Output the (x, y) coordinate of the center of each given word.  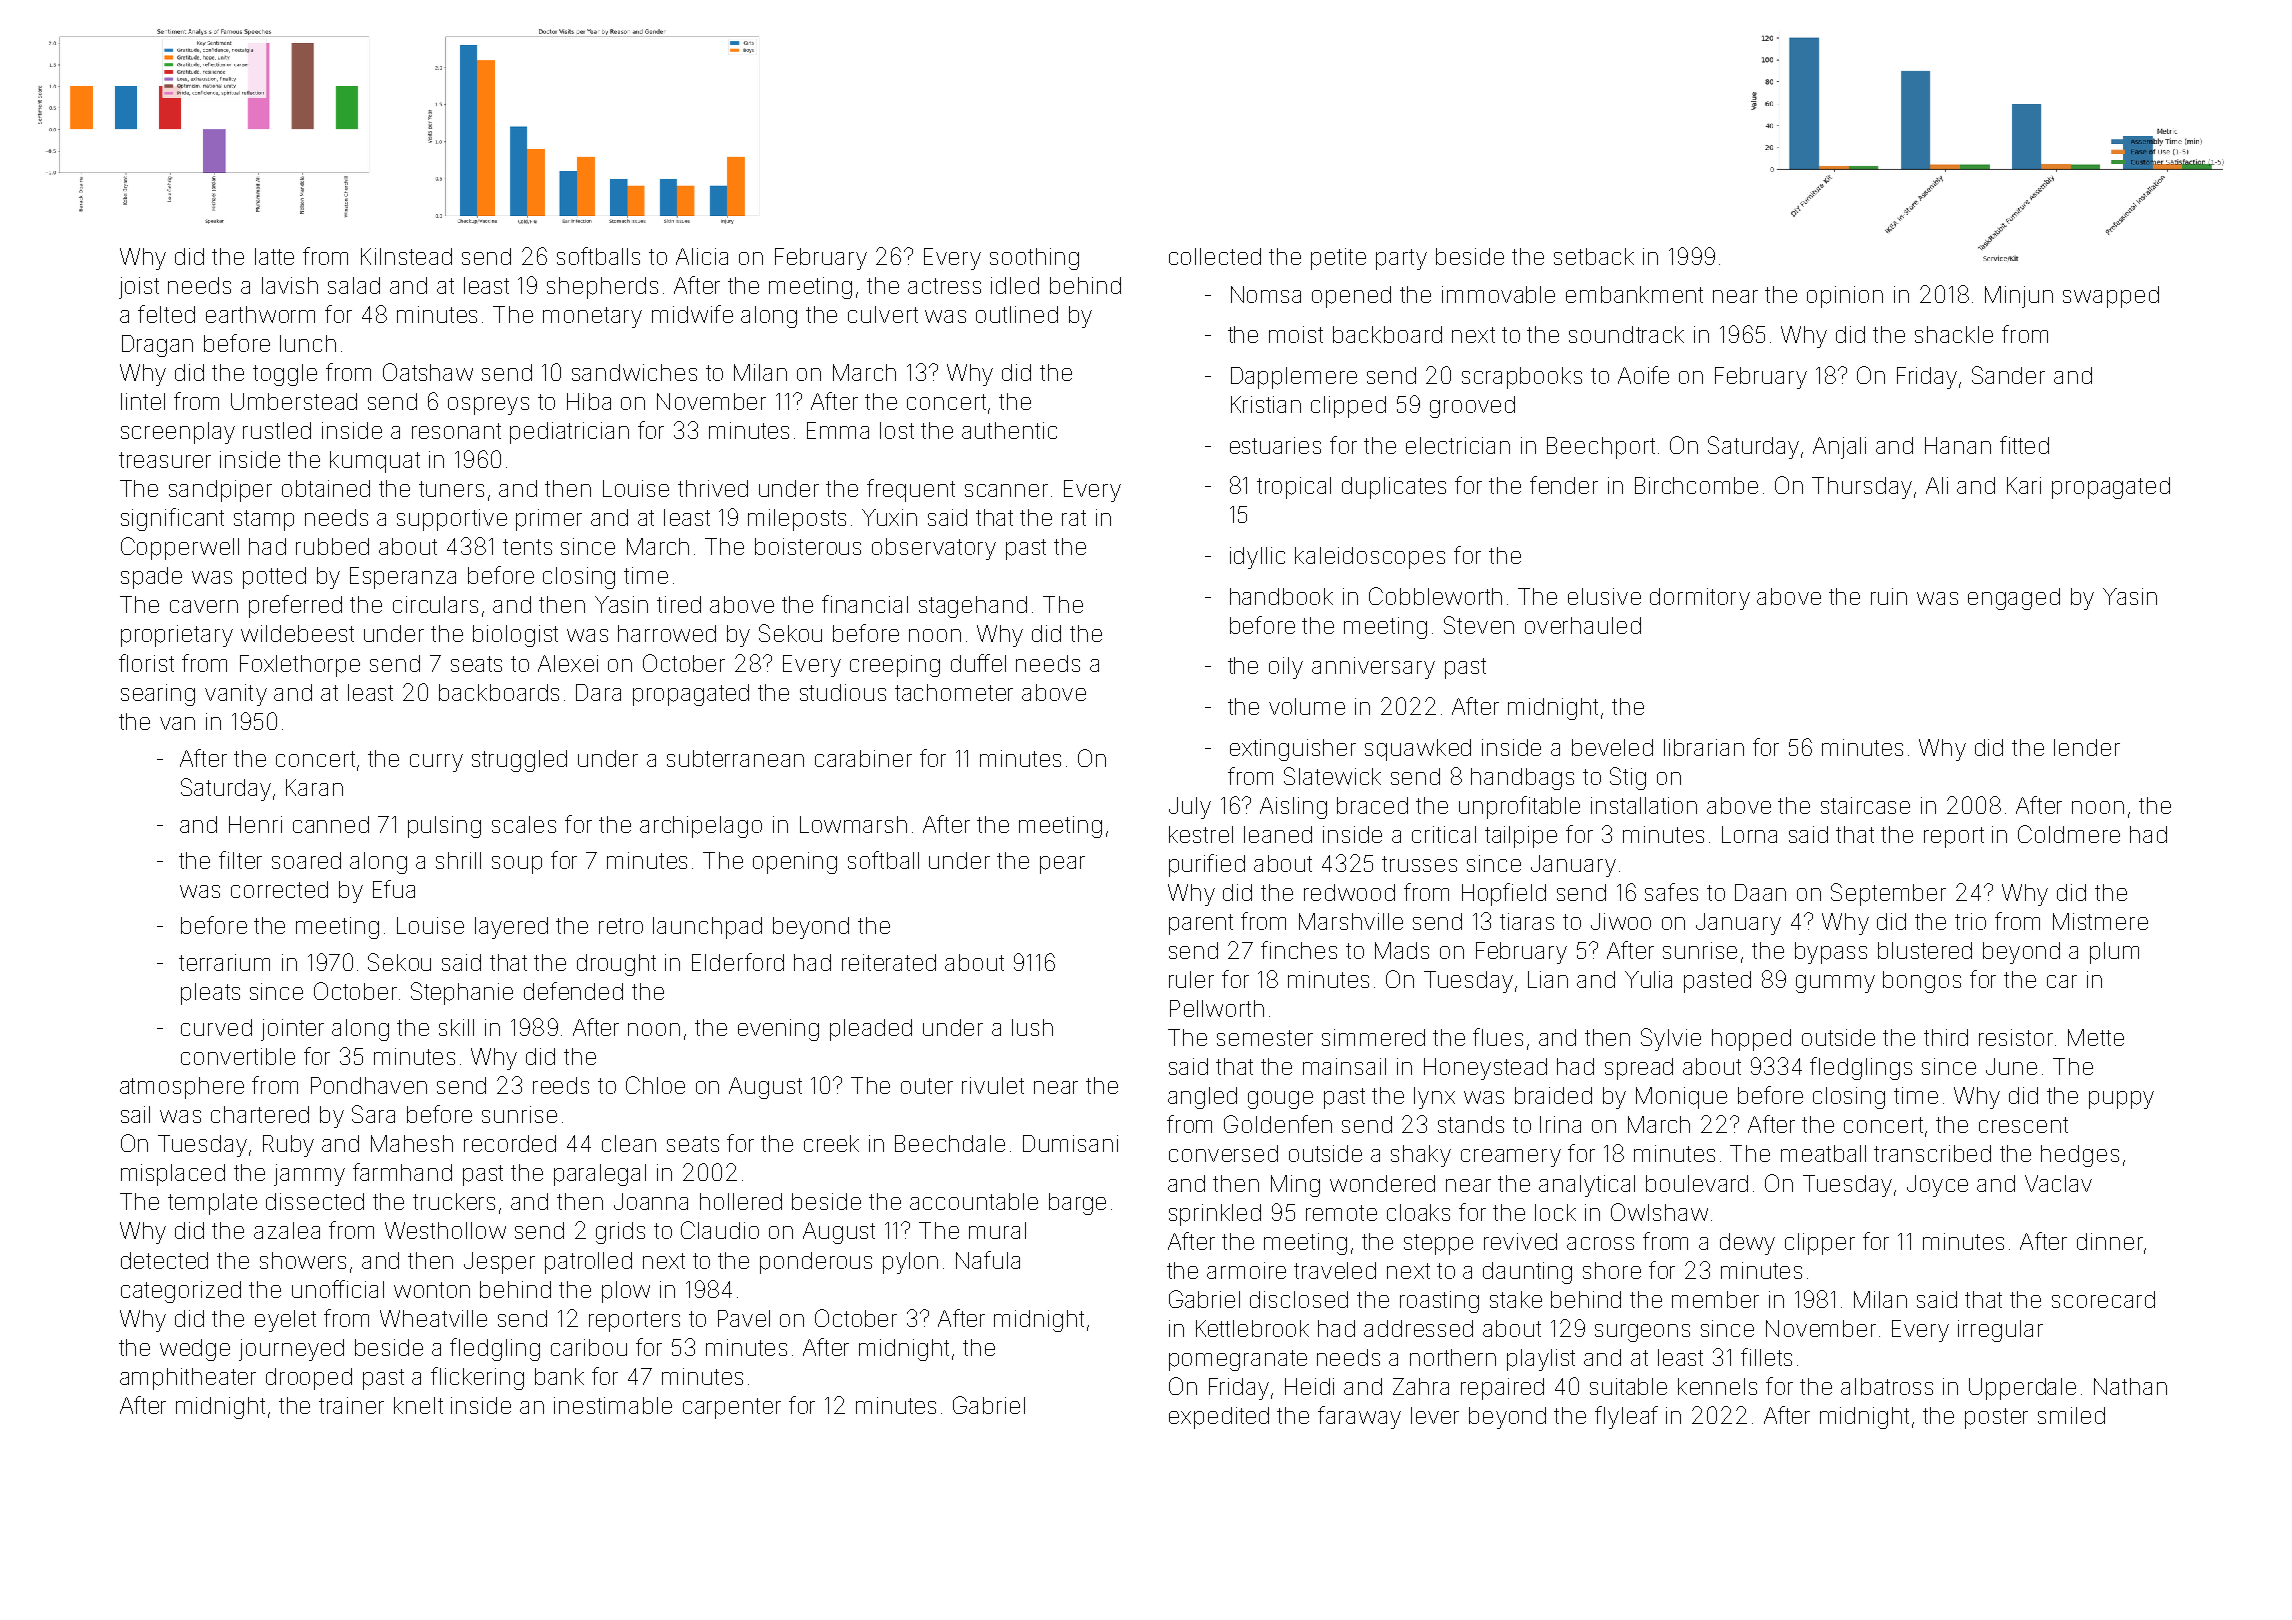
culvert (883, 314)
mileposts (797, 520)
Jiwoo (1621, 921)
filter (240, 860)
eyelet (285, 1321)
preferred (295, 606)
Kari (2024, 485)
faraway (1359, 1417)
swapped (2111, 297)
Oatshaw (428, 372)
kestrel (1201, 834)
